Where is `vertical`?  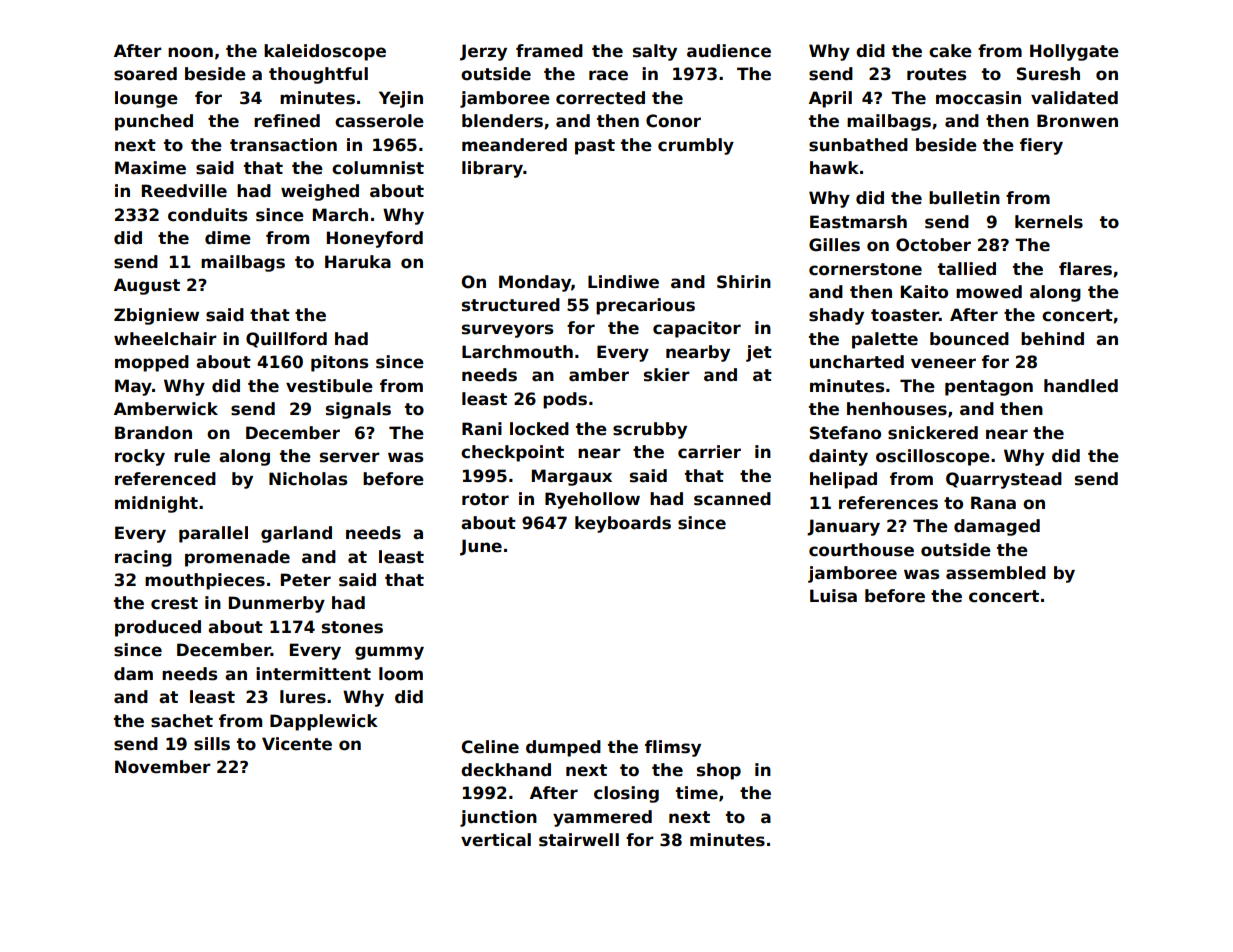
vertical is located at coordinates (496, 840).
